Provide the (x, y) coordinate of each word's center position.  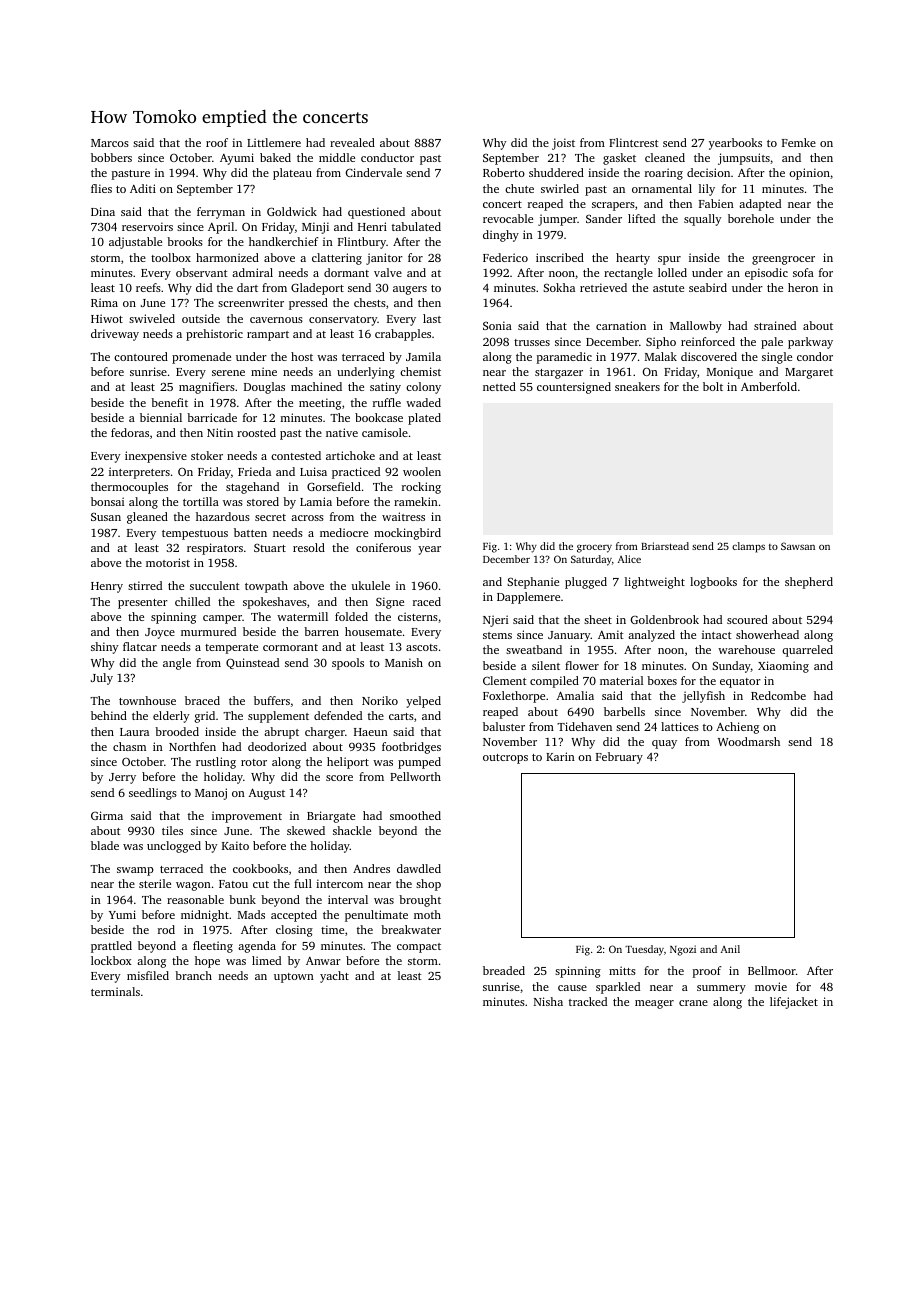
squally (702, 220)
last (432, 318)
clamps (748, 547)
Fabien (716, 203)
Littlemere (274, 142)
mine (264, 371)
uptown (294, 978)
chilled (192, 601)
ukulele (370, 585)
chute (519, 188)
